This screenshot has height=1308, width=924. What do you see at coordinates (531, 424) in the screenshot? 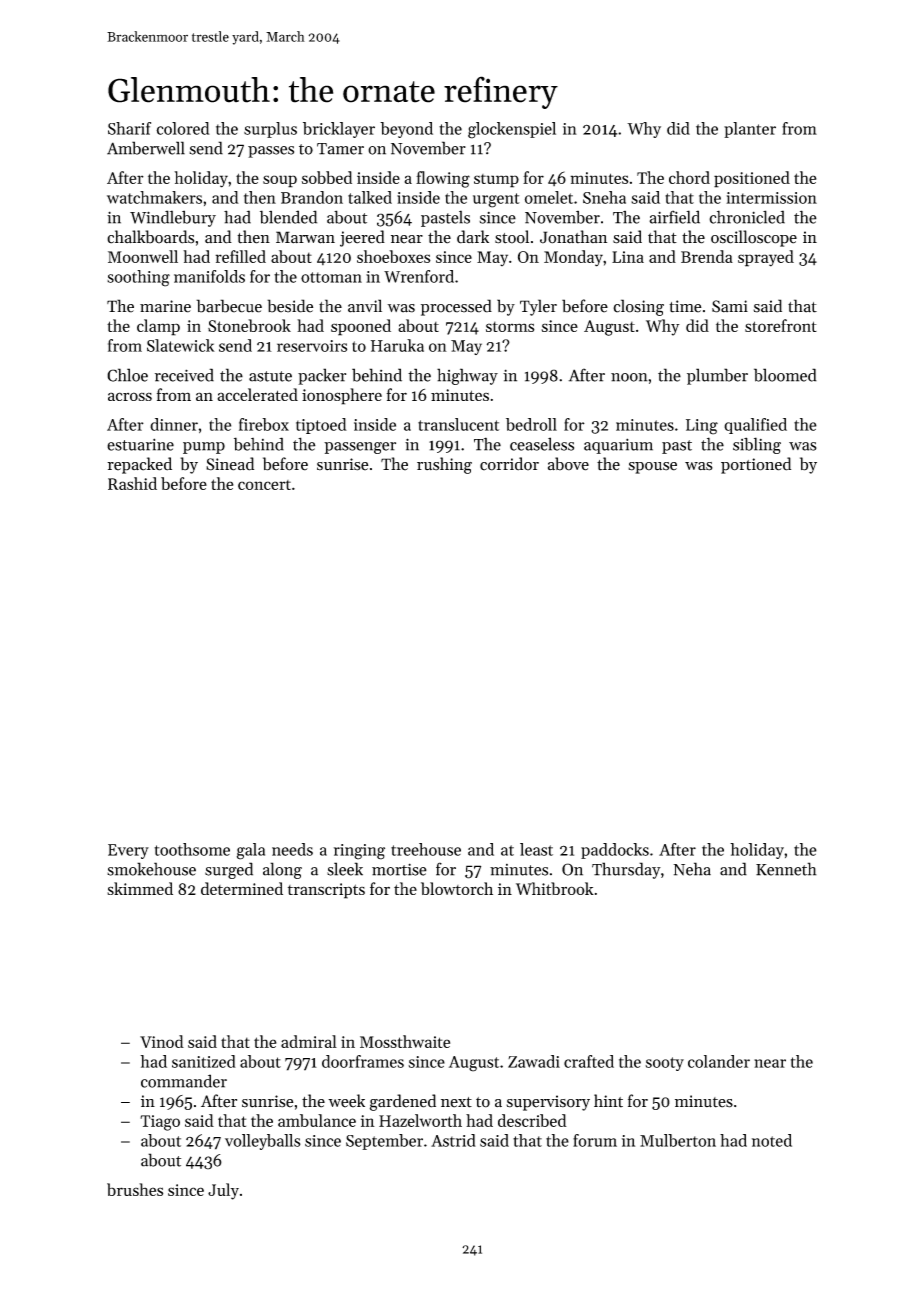
I see `bedroll` at bounding box center [531, 424].
